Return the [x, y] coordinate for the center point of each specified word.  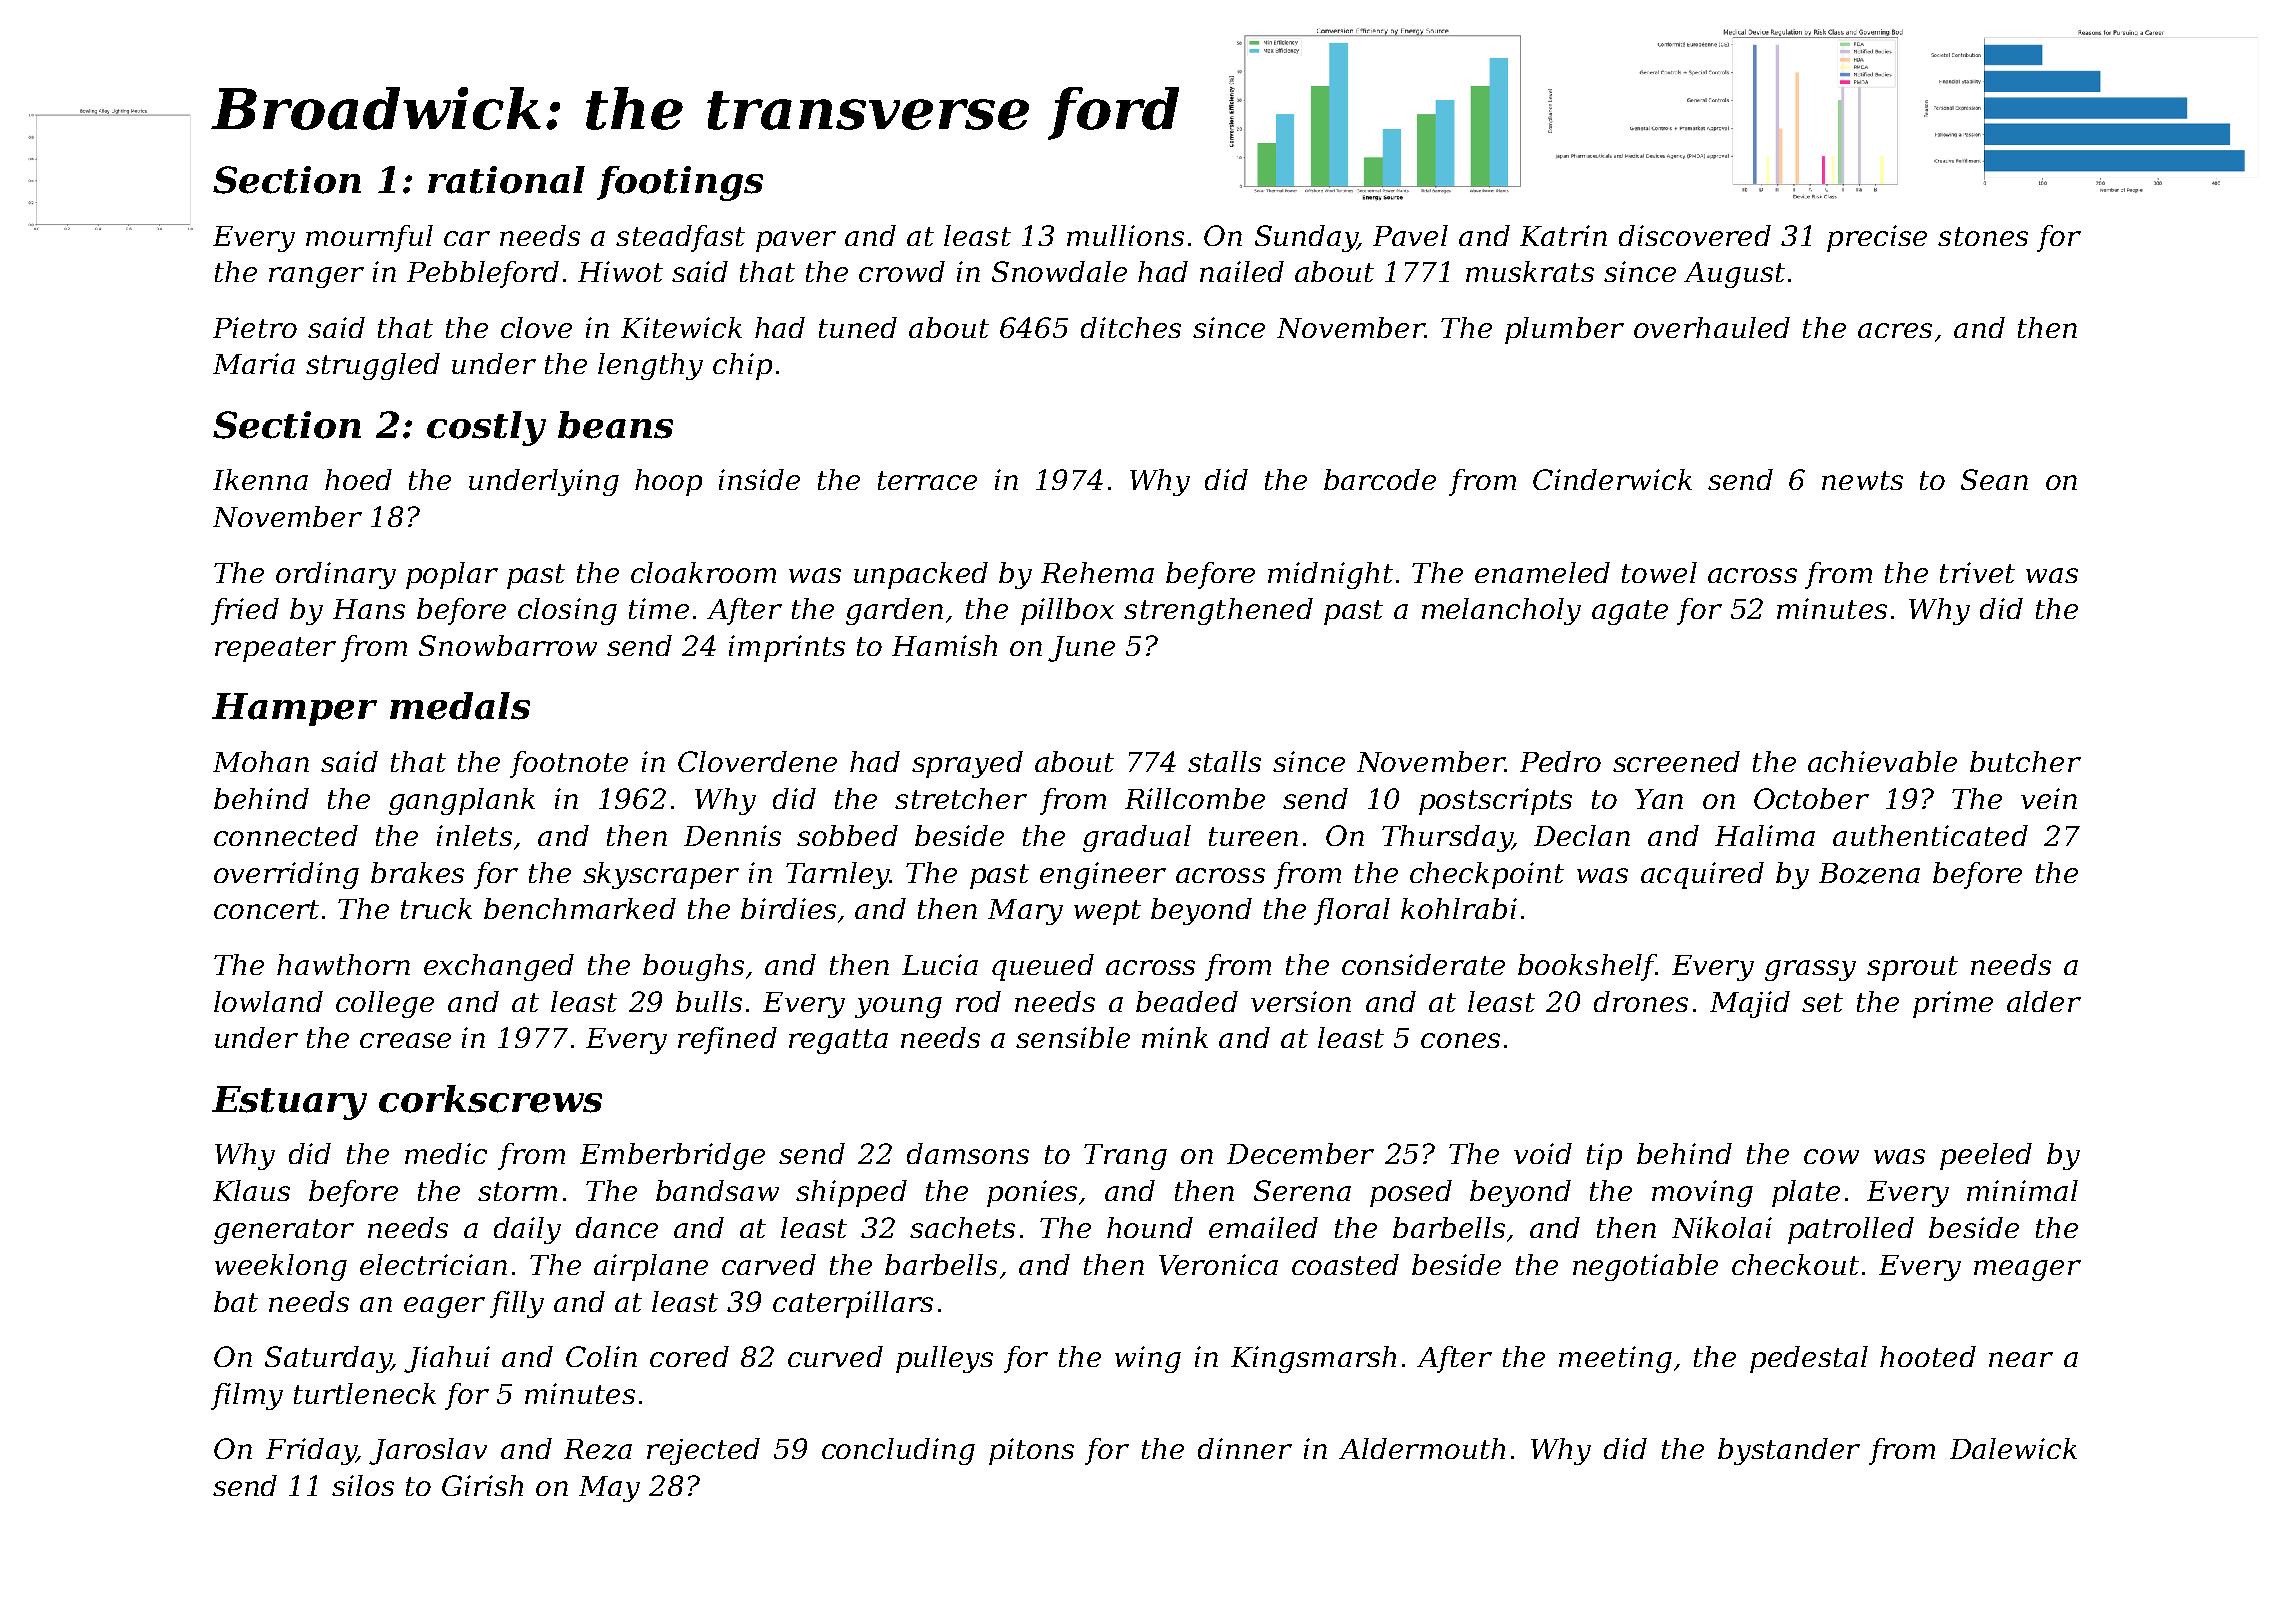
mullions [1125, 235]
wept [1107, 912]
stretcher [961, 798]
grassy [1810, 970]
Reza [598, 1449]
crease [405, 1040]
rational [506, 180]
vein [2049, 798]
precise [1877, 238]
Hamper [294, 709]
